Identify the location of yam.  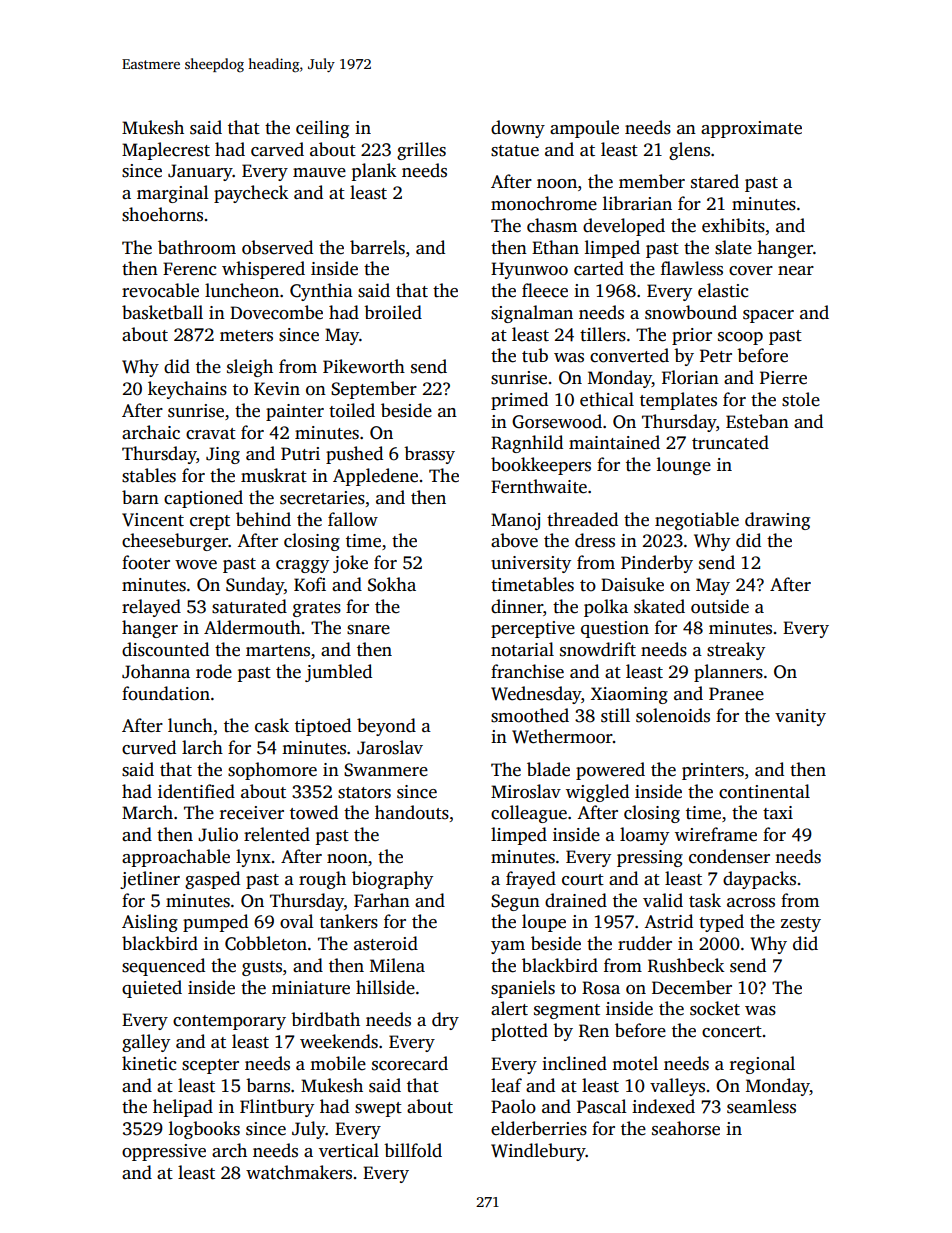
(508, 947).
